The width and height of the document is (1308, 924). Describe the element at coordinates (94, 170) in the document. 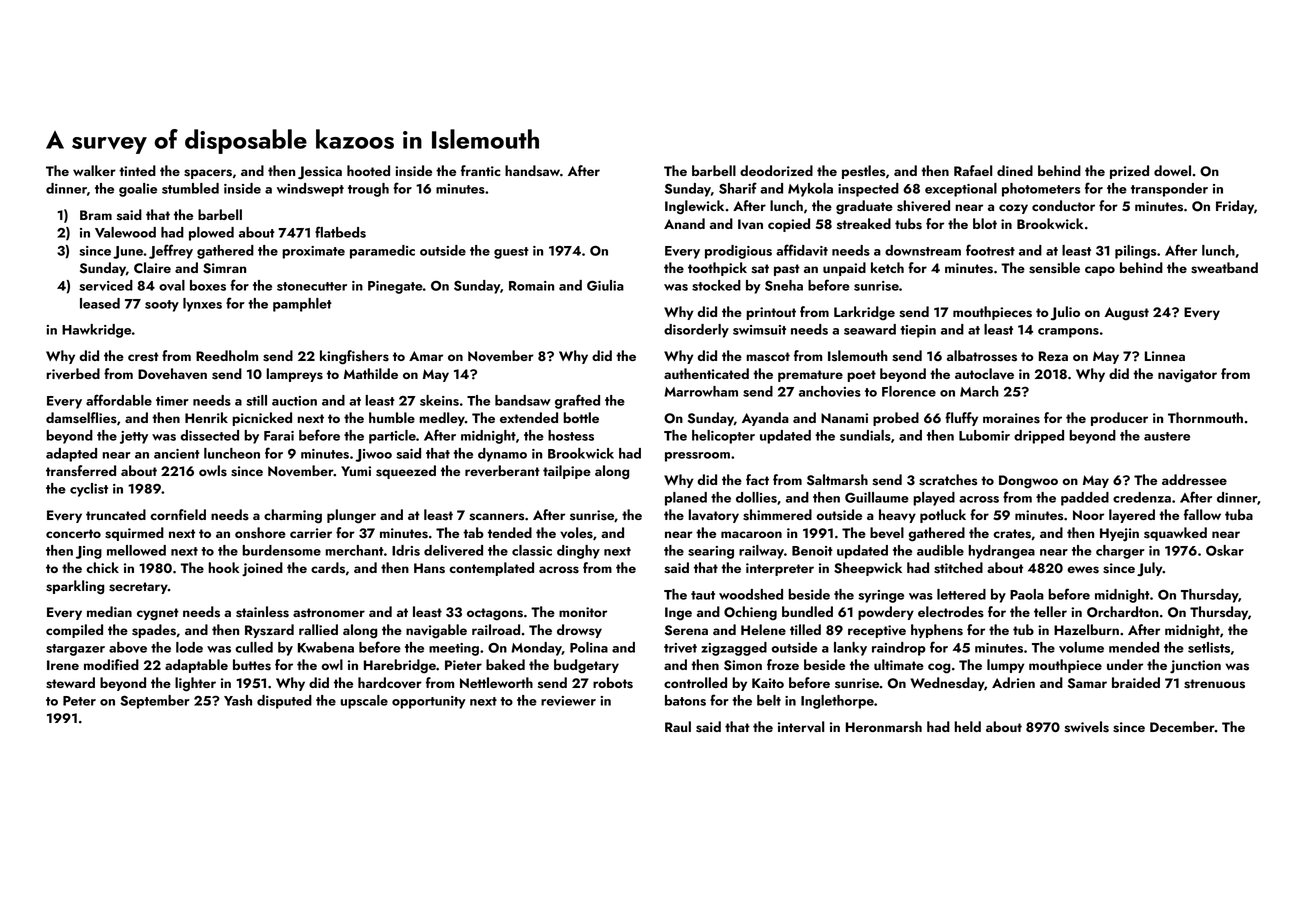

I see `walker` at that location.
